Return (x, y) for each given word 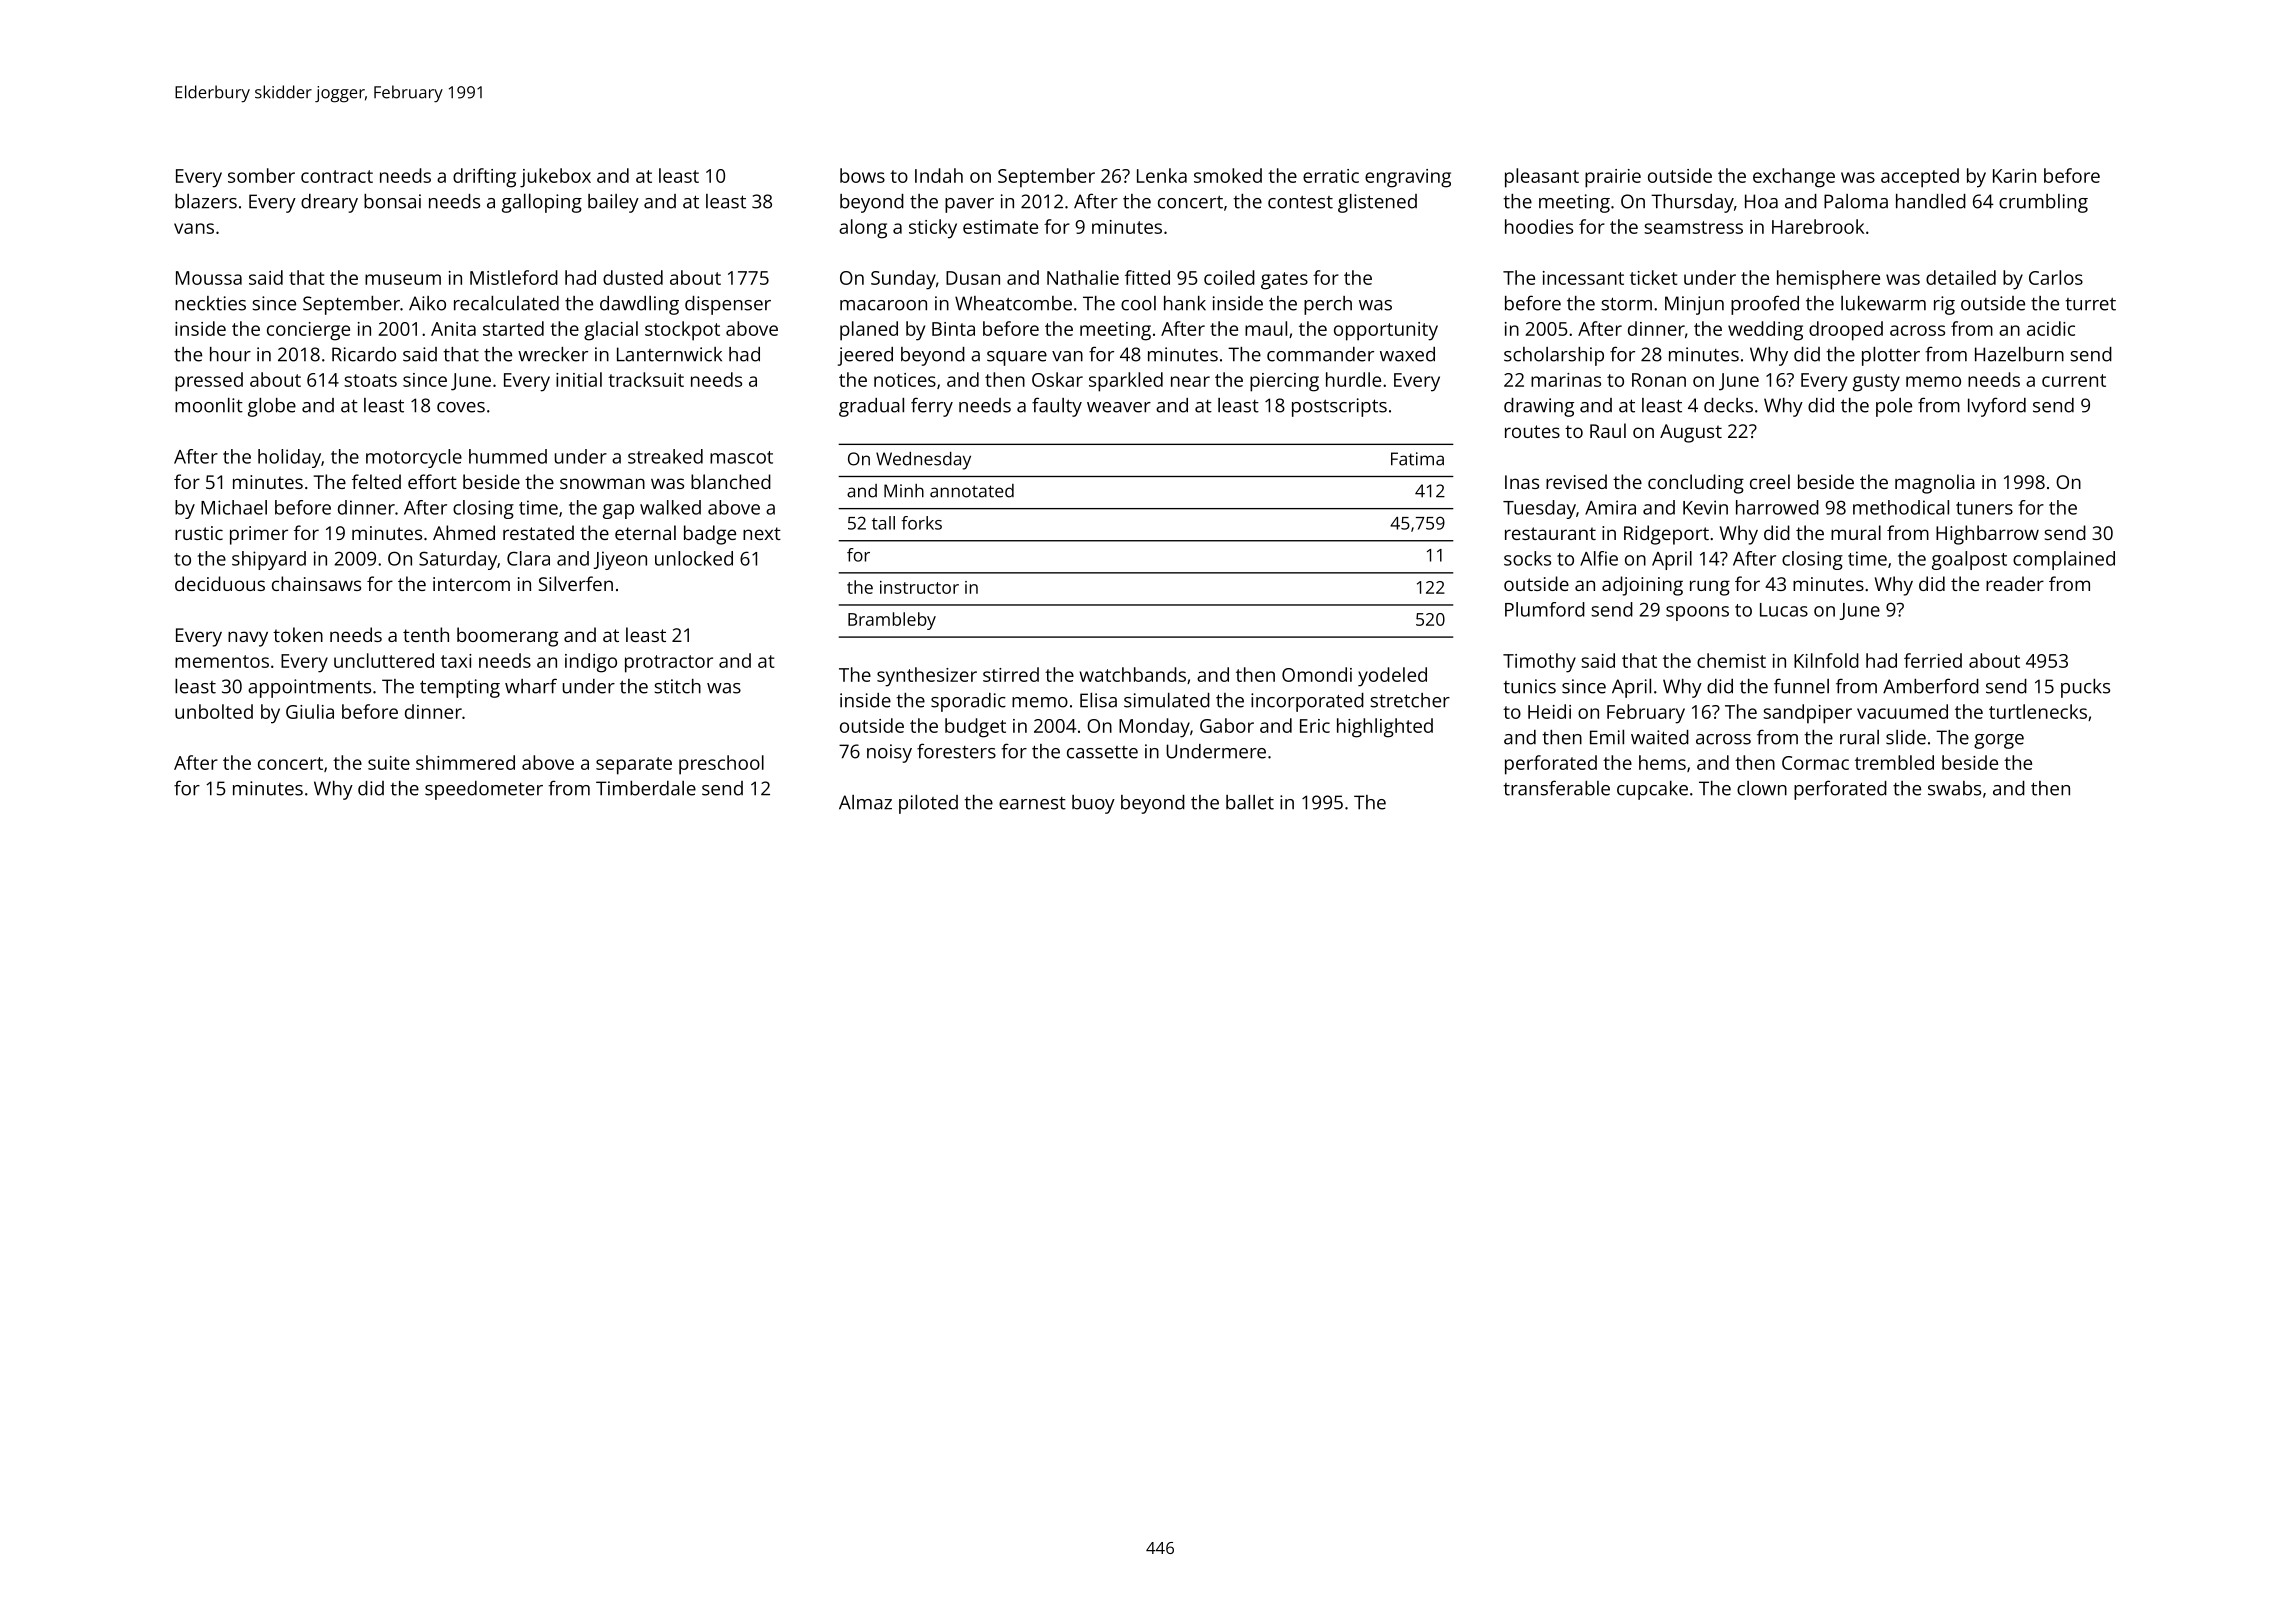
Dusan (973, 278)
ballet (1250, 802)
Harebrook (1818, 226)
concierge (308, 331)
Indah (939, 175)
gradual (871, 407)
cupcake (1652, 790)
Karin (2014, 176)
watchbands (1132, 674)
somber (261, 175)
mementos (222, 661)
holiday (289, 458)
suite (389, 763)
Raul (1608, 430)
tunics (1529, 686)
